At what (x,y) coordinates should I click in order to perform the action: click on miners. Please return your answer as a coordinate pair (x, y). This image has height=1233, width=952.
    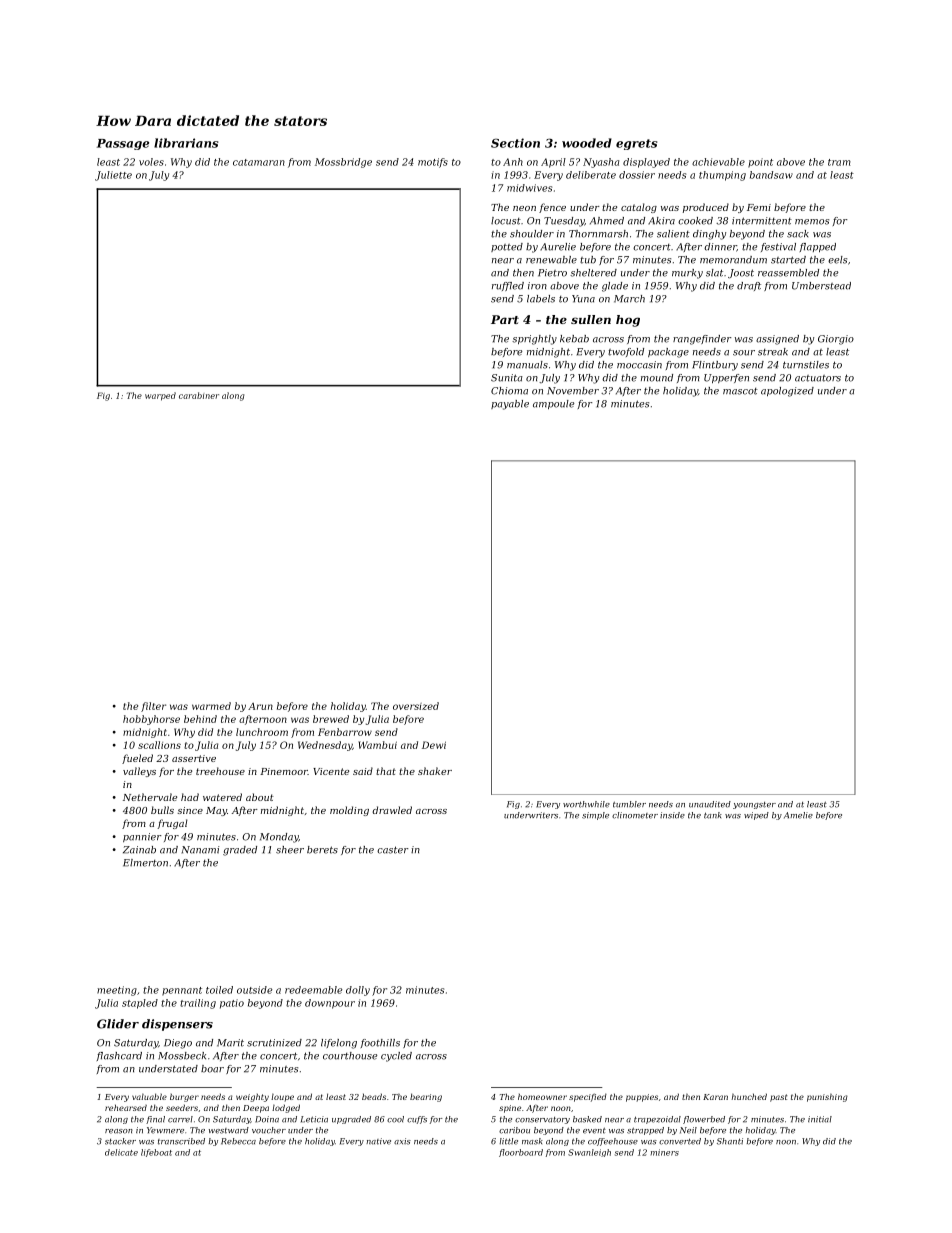
    Looking at the image, I should click on (665, 1152).
